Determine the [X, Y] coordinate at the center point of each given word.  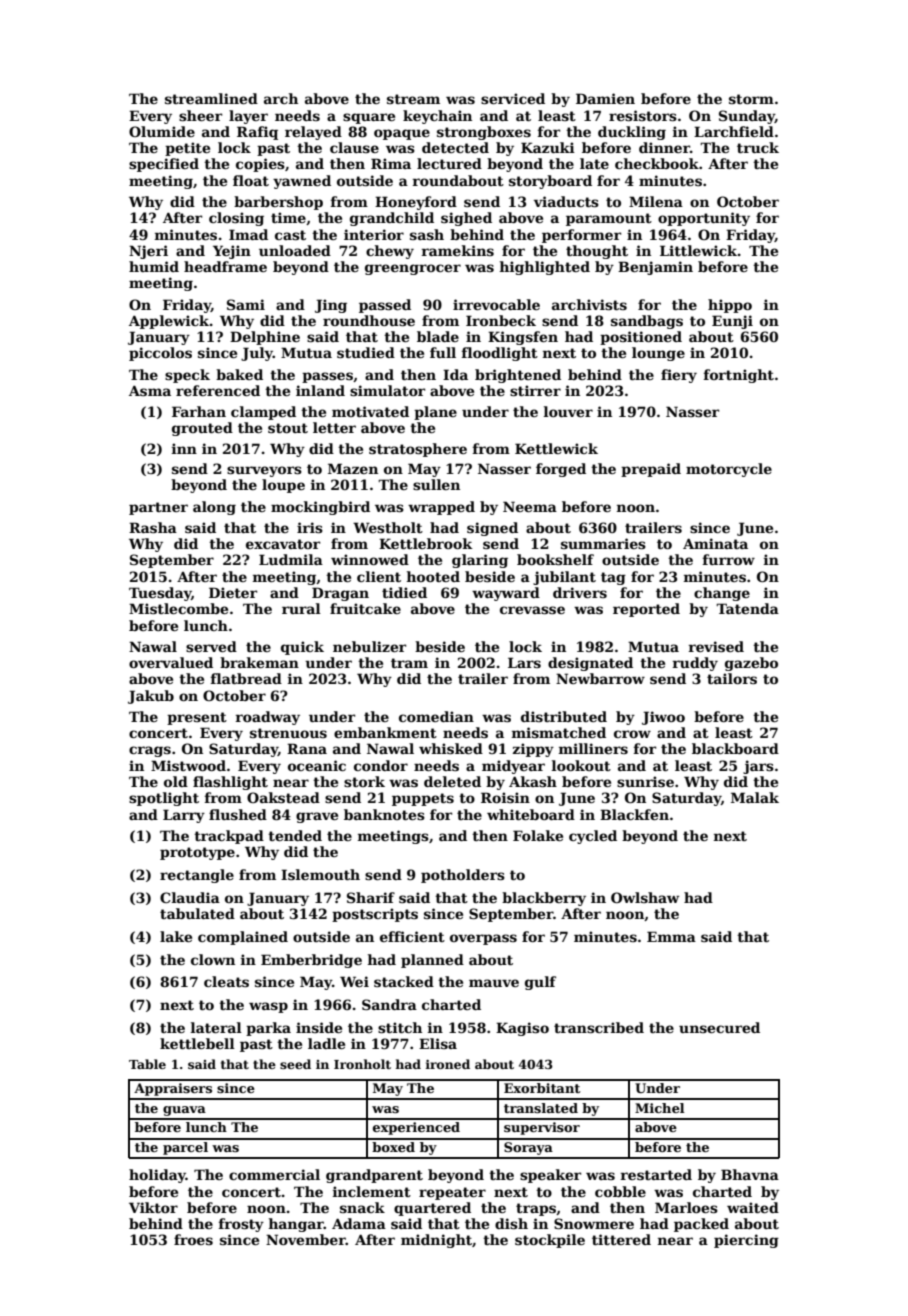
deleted [452, 781]
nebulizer [369, 646]
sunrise [645, 781]
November [306, 1239]
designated [590, 664]
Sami [246, 304]
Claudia [190, 897]
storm [751, 99]
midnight [436, 1241]
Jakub [151, 697]
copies [260, 165]
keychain [437, 117]
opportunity [704, 219]
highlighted [544, 268]
